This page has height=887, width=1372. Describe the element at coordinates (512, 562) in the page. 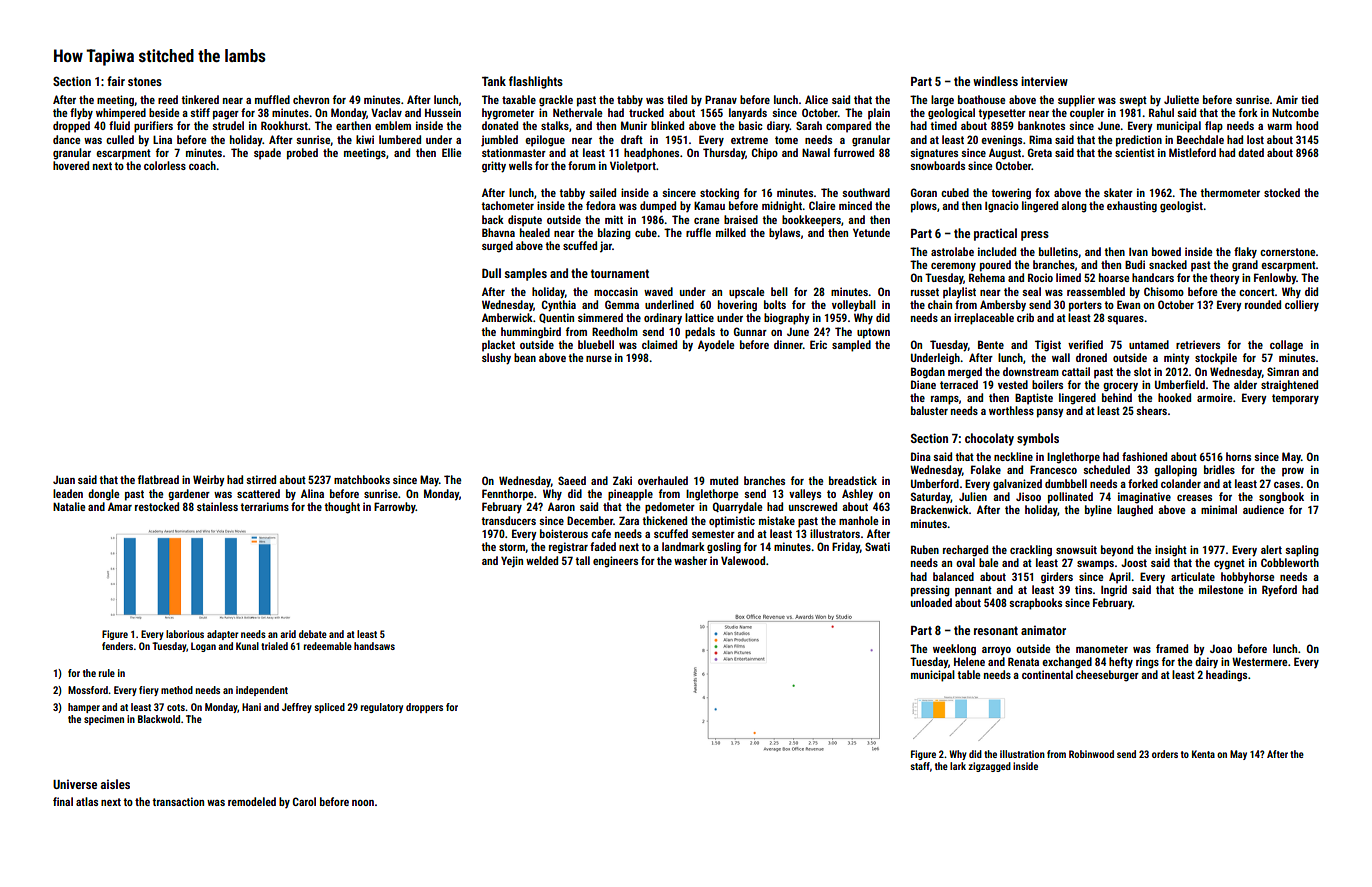

I see `Yejin` at that location.
